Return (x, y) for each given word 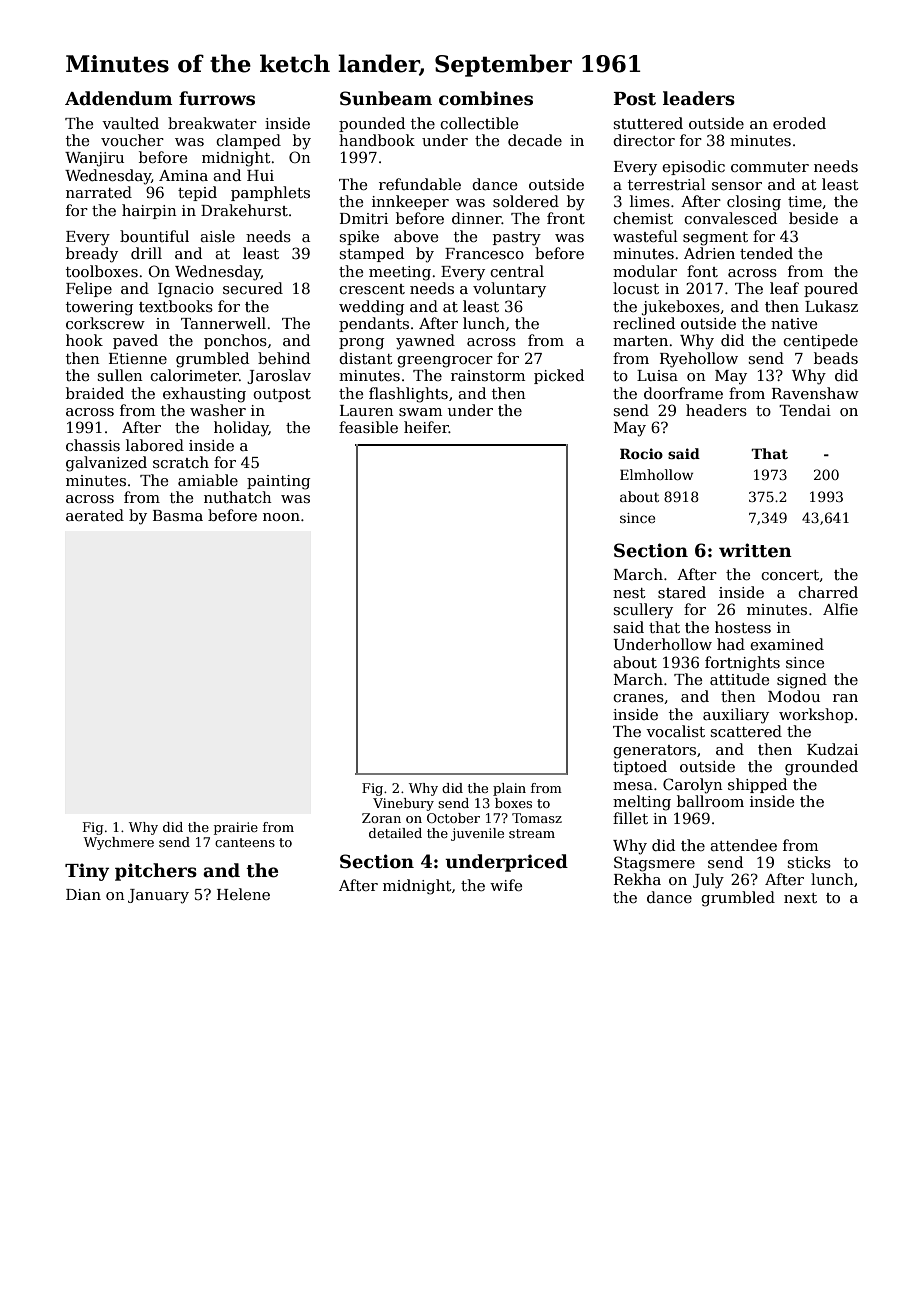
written (755, 550)
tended (766, 253)
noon (281, 517)
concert (790, 575)
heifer (426, 427)
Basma (178, 515)
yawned (425, 342)
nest (629, 593)
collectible (479, 123)
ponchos (235, 341)
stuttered (648, 123)
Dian (83, 894)
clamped (248, 141)
